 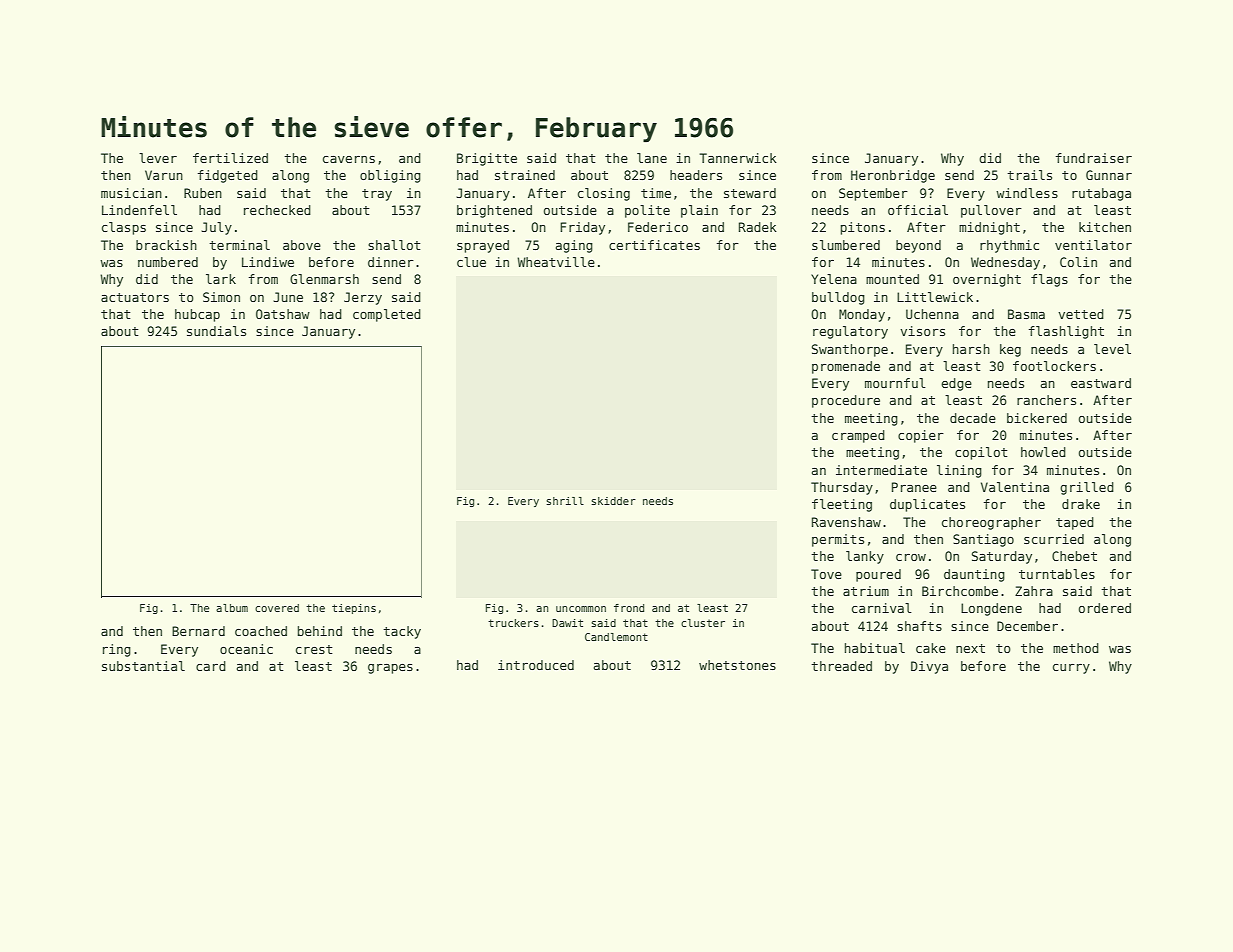 What do you see at coordinates (850, 332) in the document?
I see `regulatory` at bounding box center [850, 332].
